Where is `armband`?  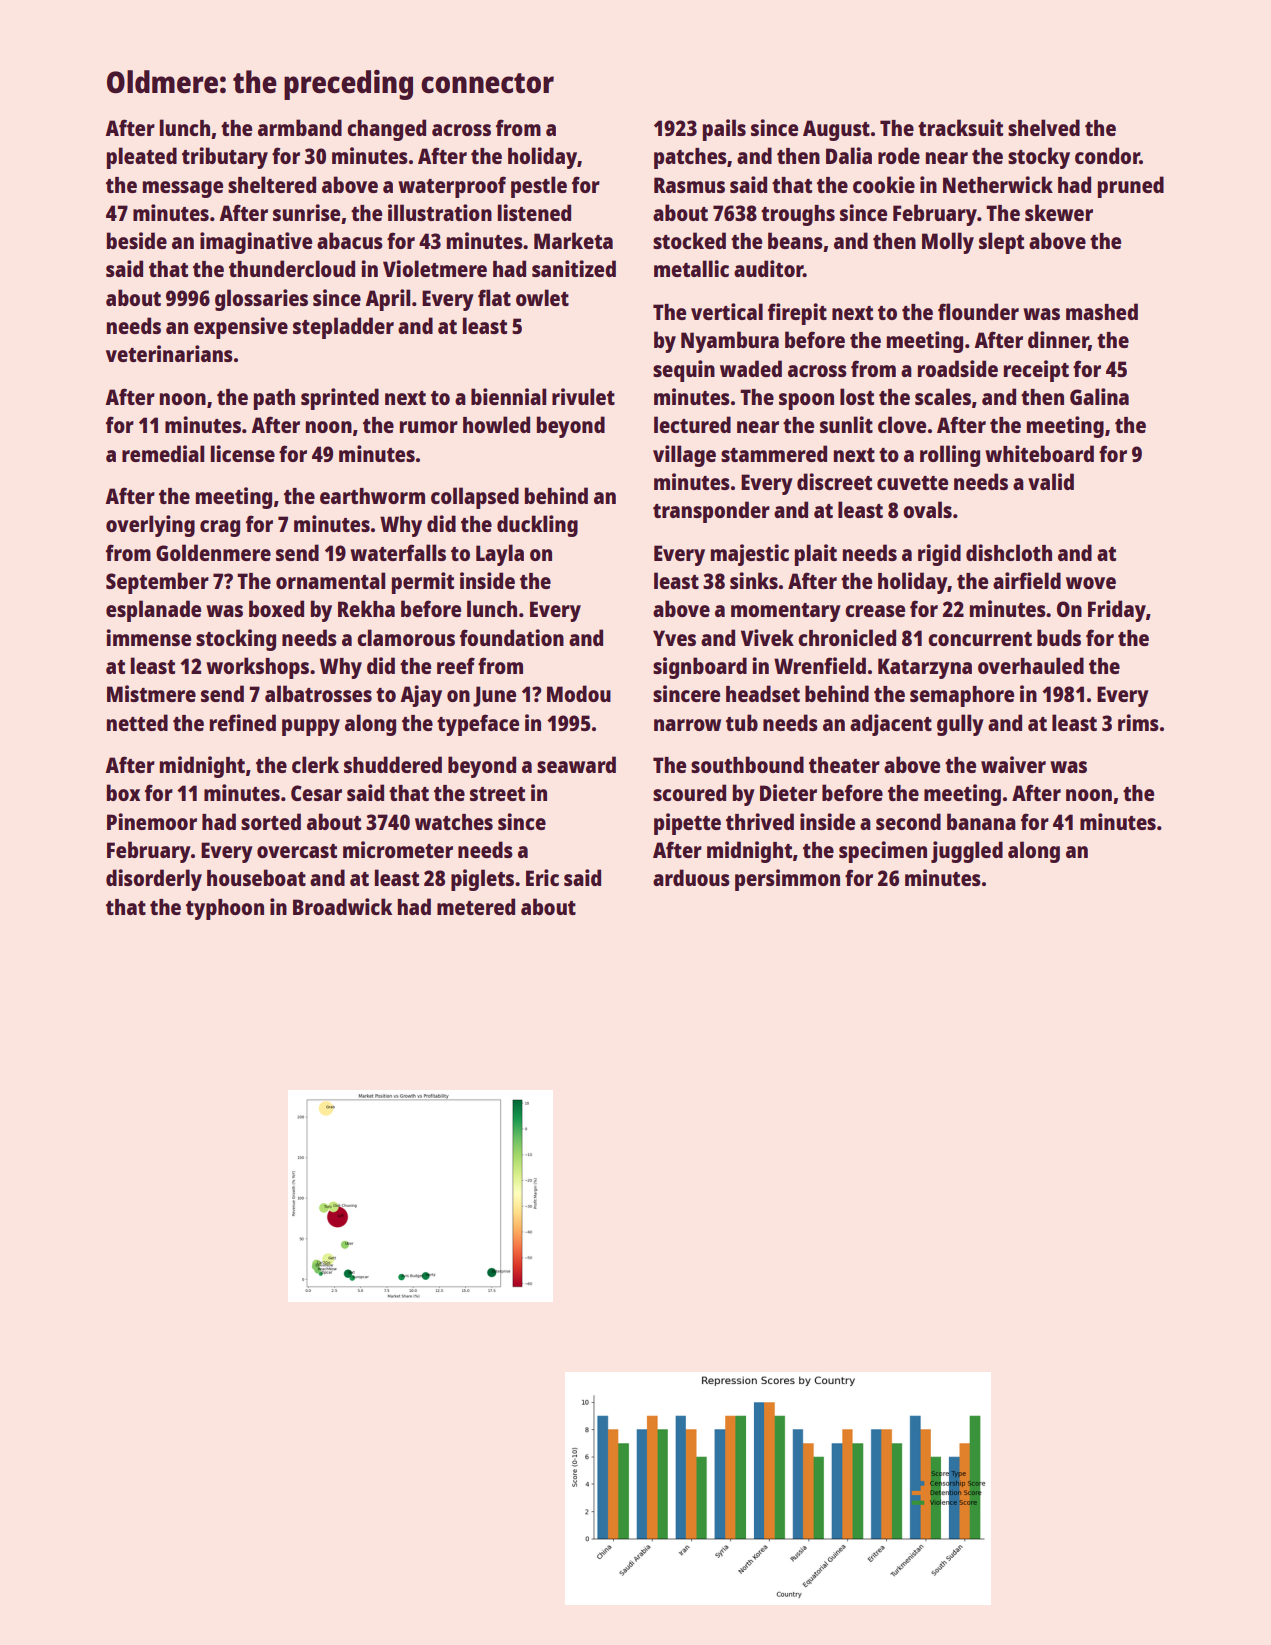 armband is located at coordinates (300, 127).
